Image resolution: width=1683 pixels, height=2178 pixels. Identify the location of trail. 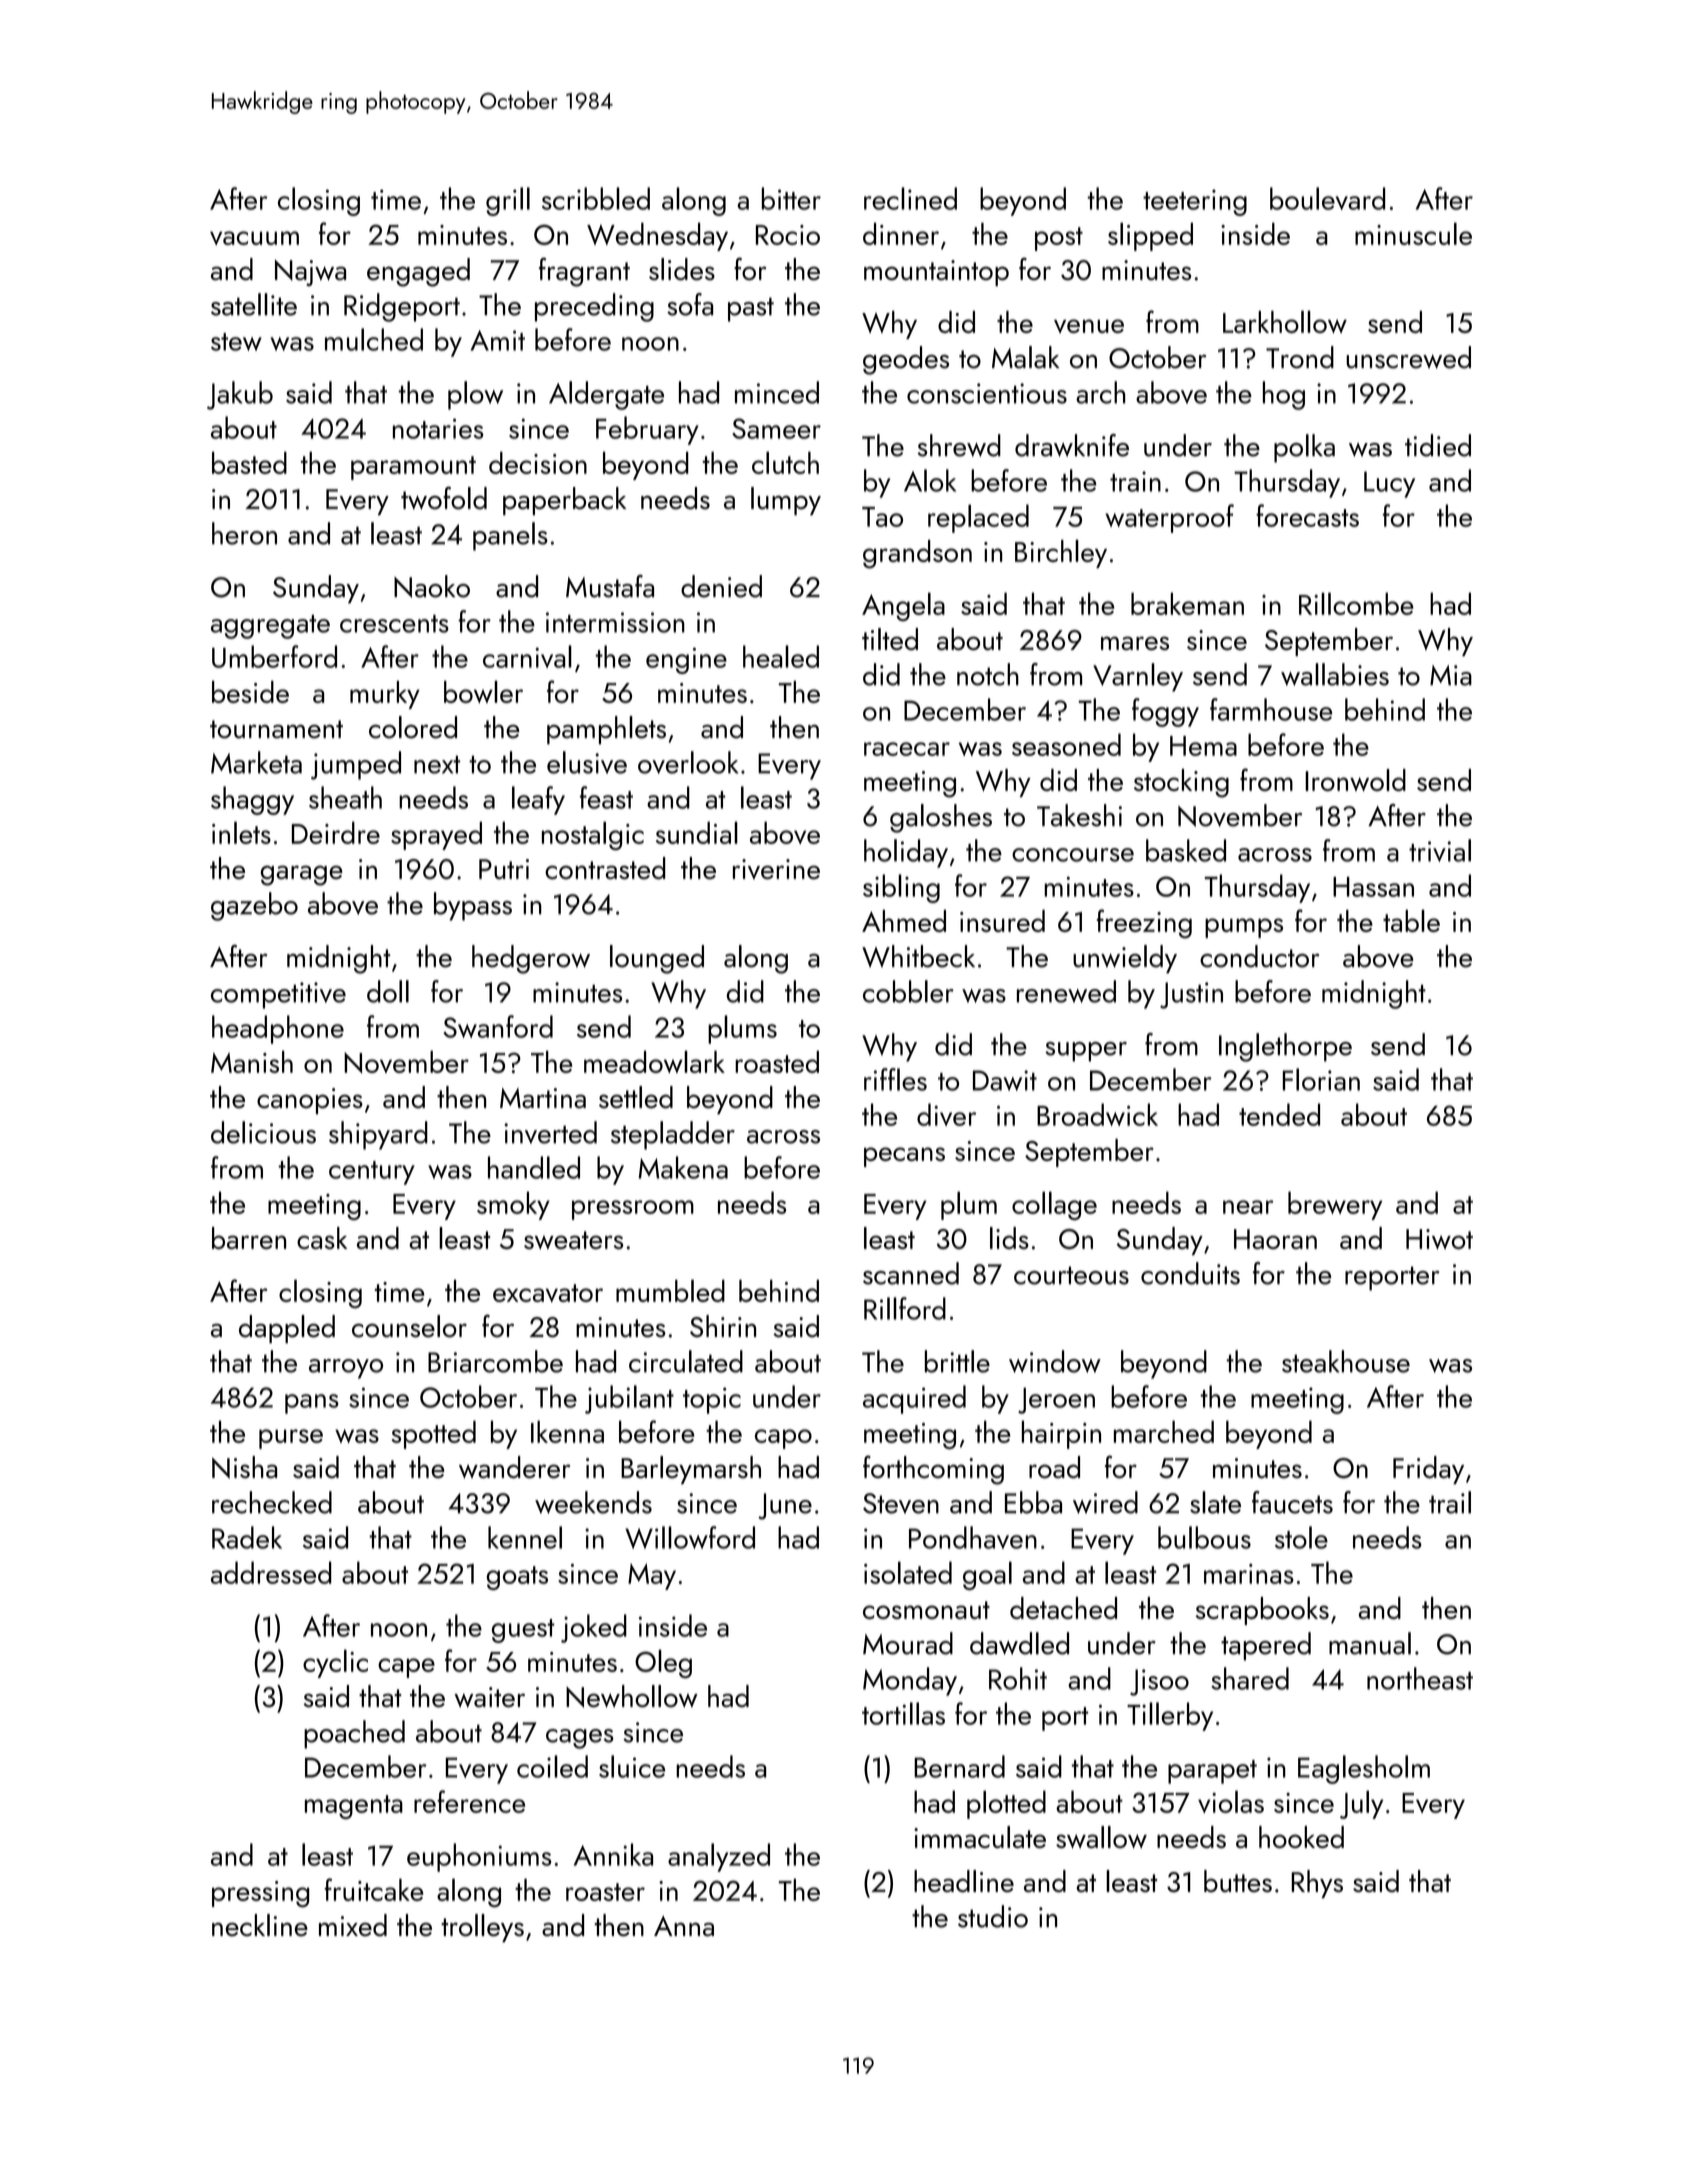
(1450, 1502).
